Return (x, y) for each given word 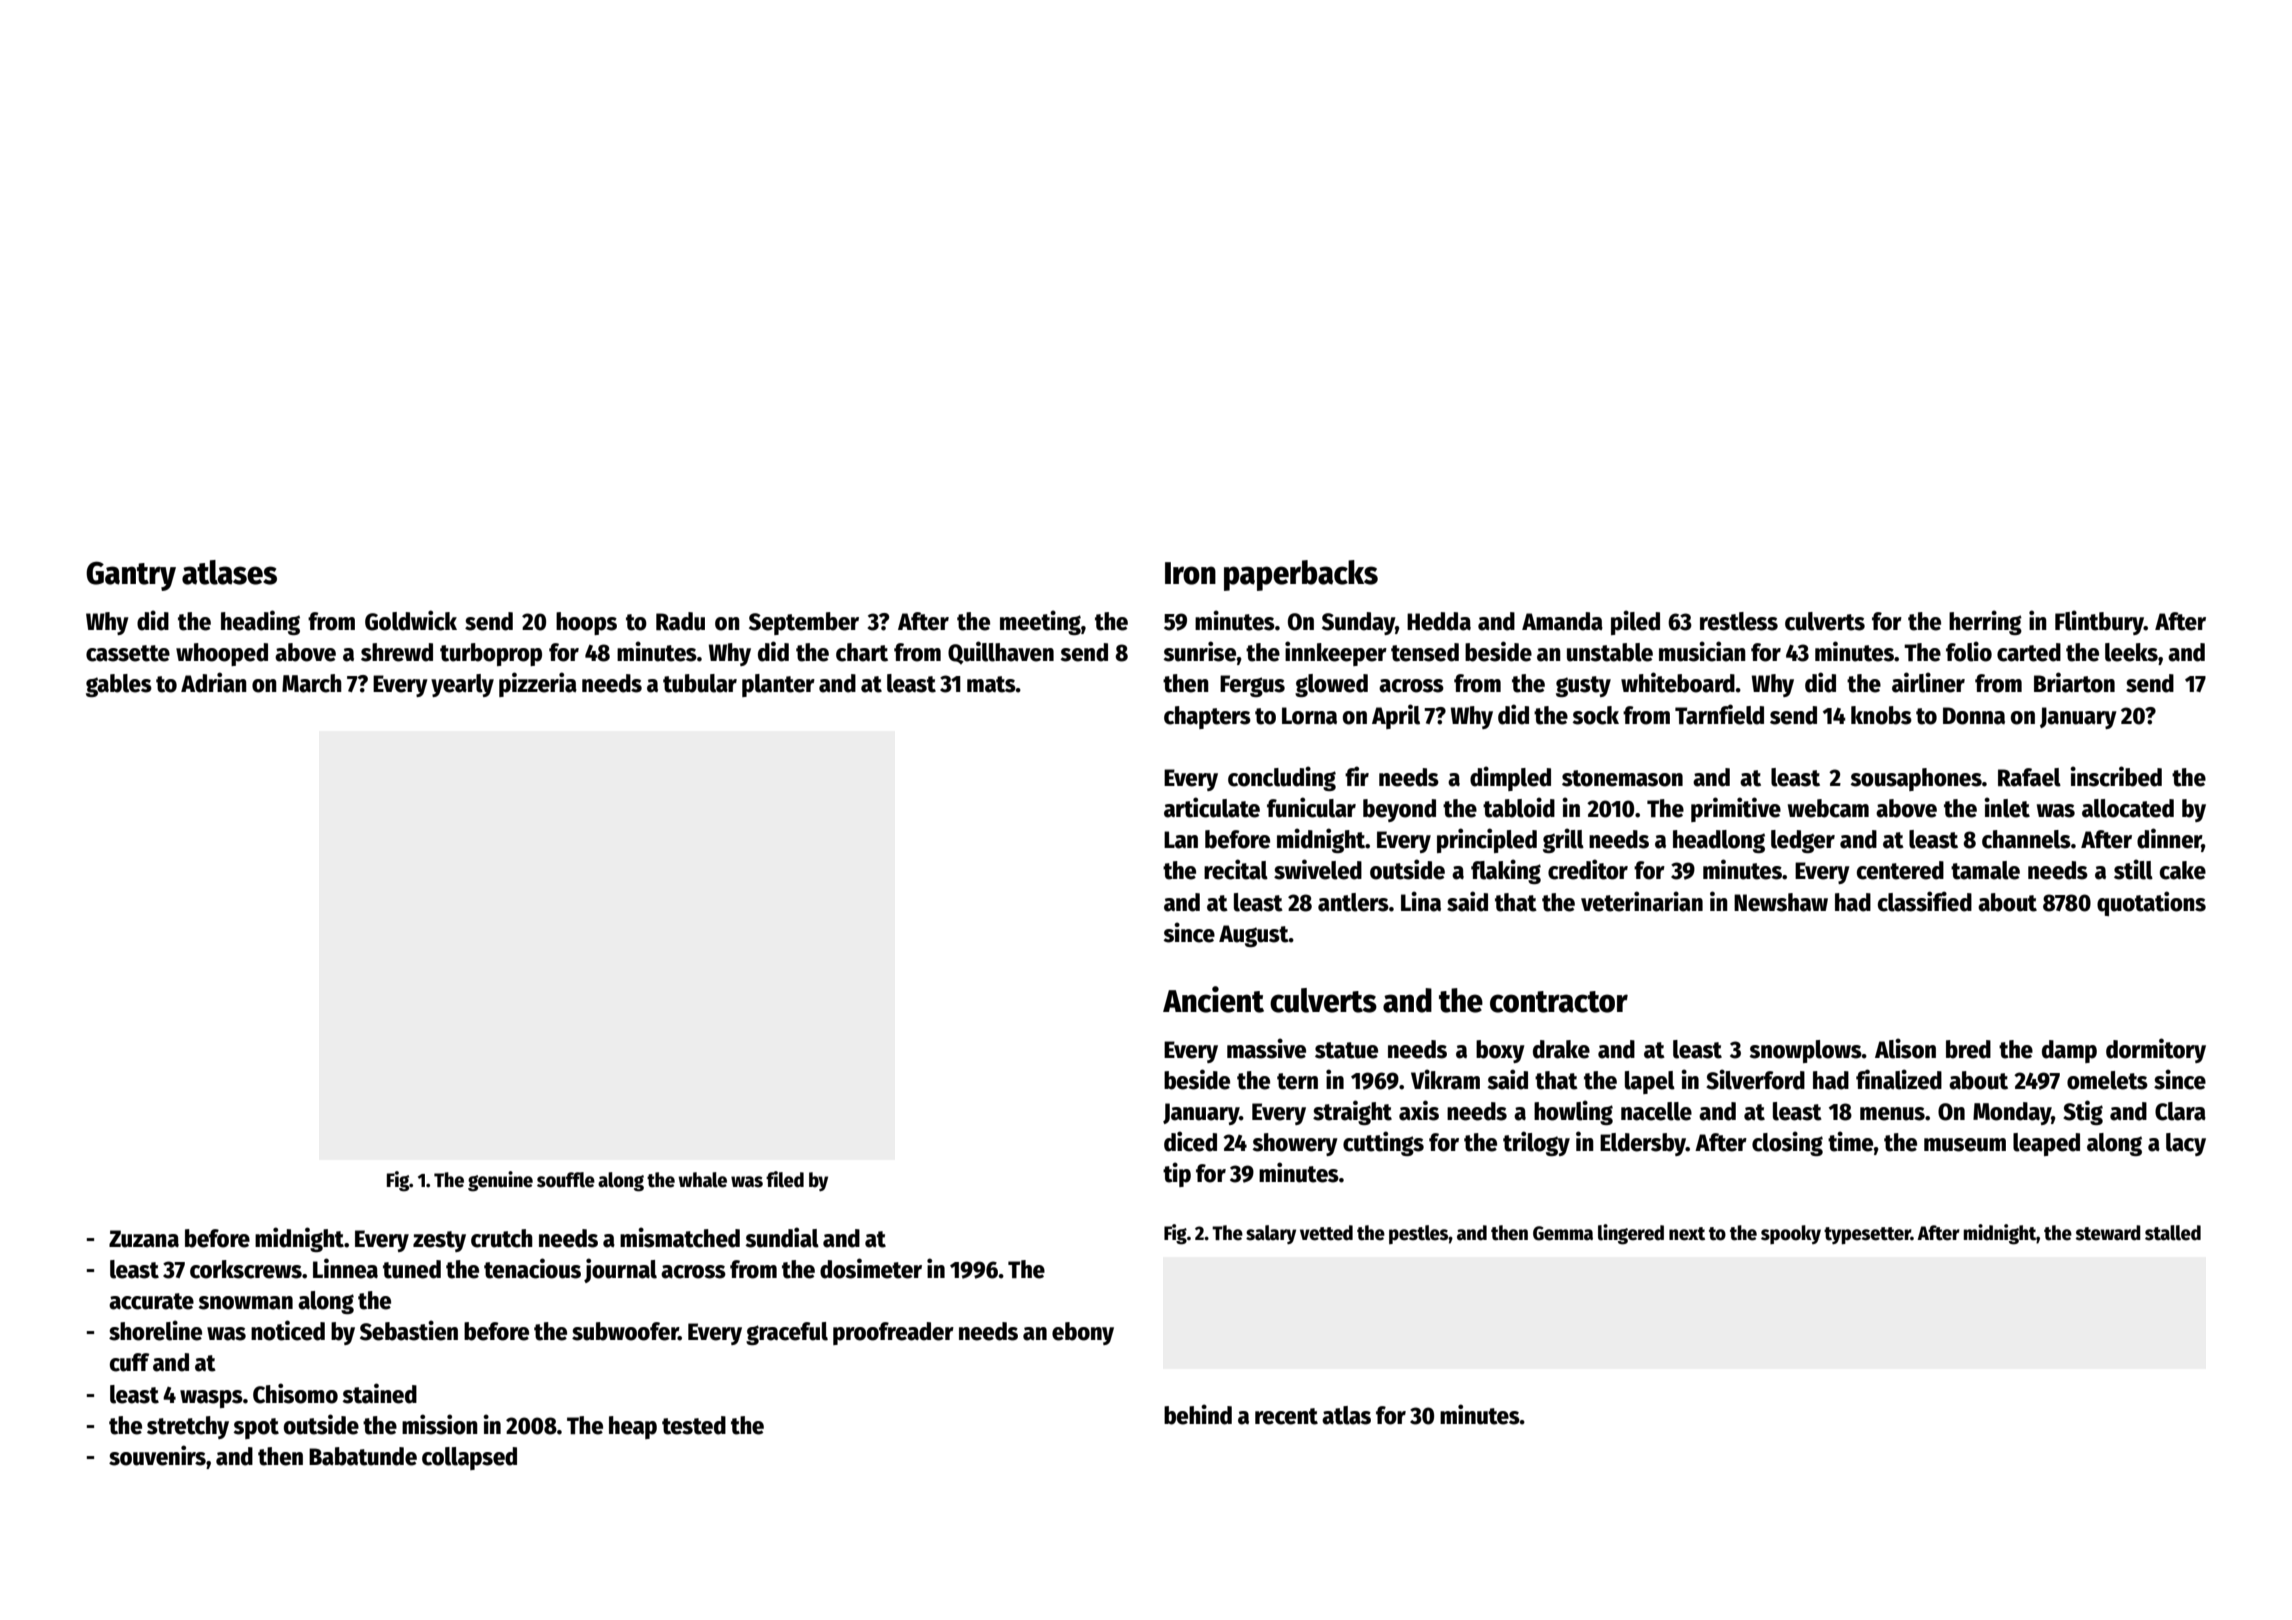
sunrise (1199, 651)
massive (1266, 1048)
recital (1236, 869)
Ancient (1213, 999)
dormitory (2156, 1050)
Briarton (2074, 682)
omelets (2107, 1080)
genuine (500, 1181)
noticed (288, 1330)
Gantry (131, 576)
